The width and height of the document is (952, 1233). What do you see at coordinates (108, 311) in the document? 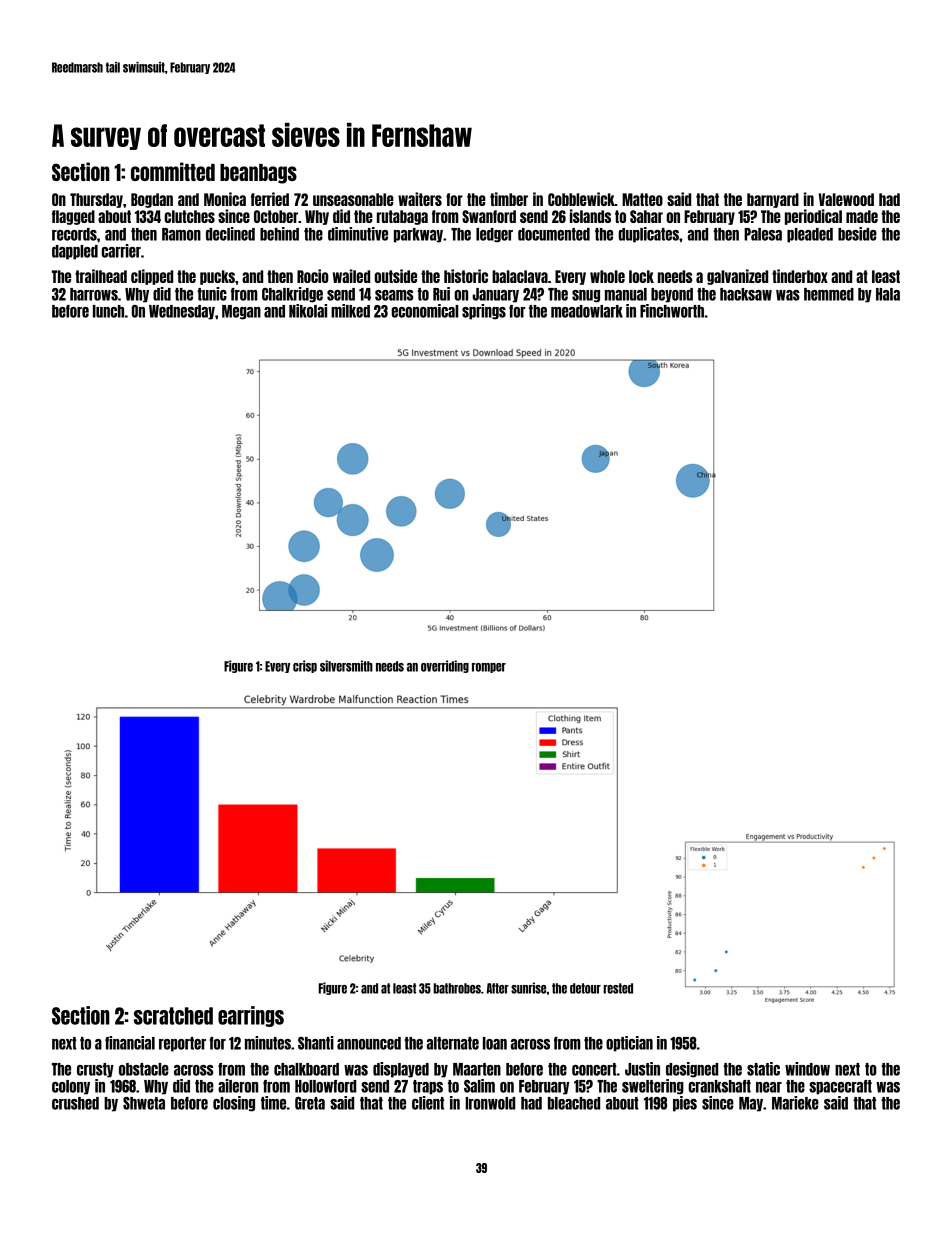
I see `lunch` at bounding box center [108, 311].
